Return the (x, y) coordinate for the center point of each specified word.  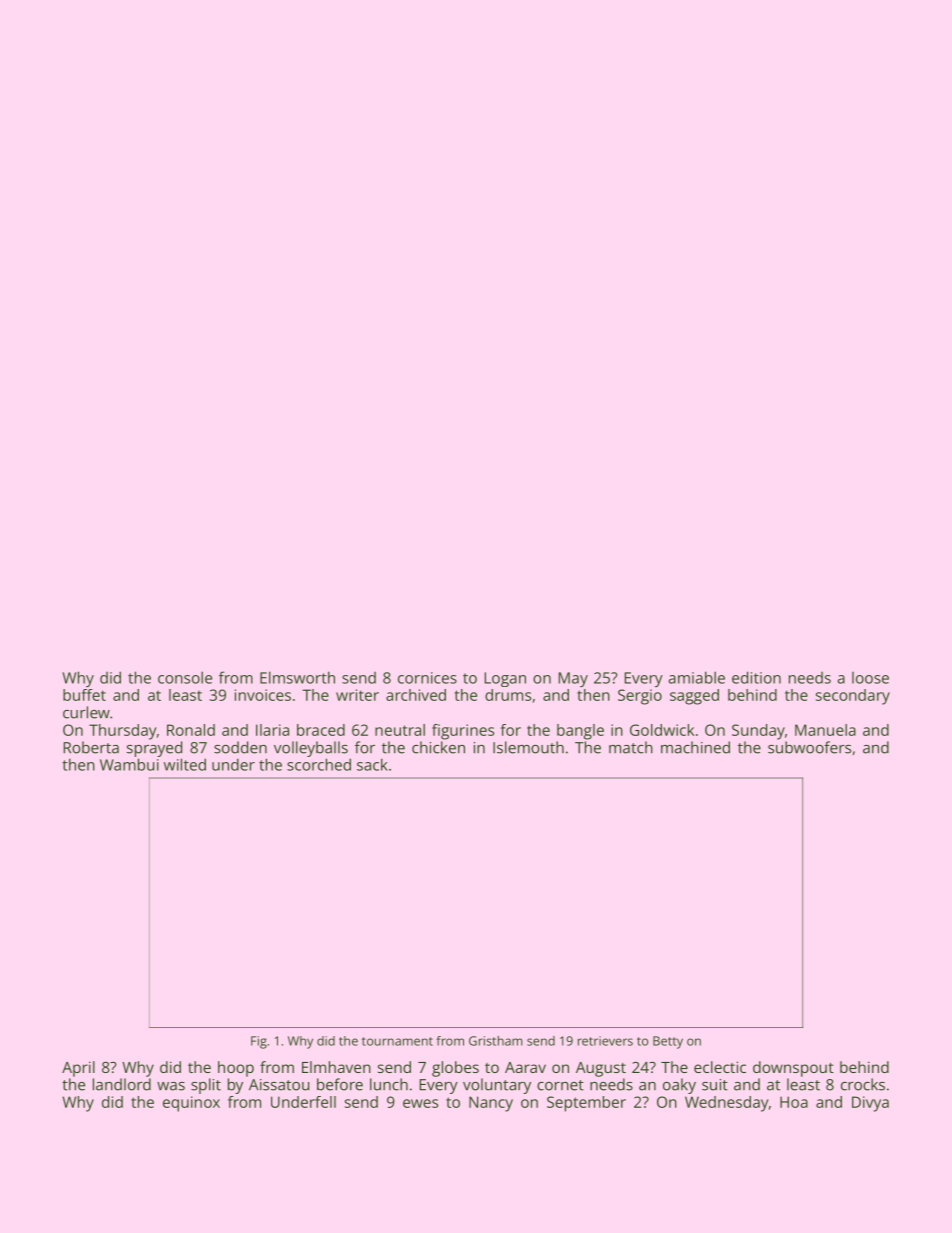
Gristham (496, 1041)
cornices (427, 678)
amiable (697, 677)
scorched (319, 764)
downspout (793, 1069)
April (78, 1069)
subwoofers (809, 747)
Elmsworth (297, 677)
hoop (236, 1069)
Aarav (525, 1067)
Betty (668, 1042)
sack (372, 764)
